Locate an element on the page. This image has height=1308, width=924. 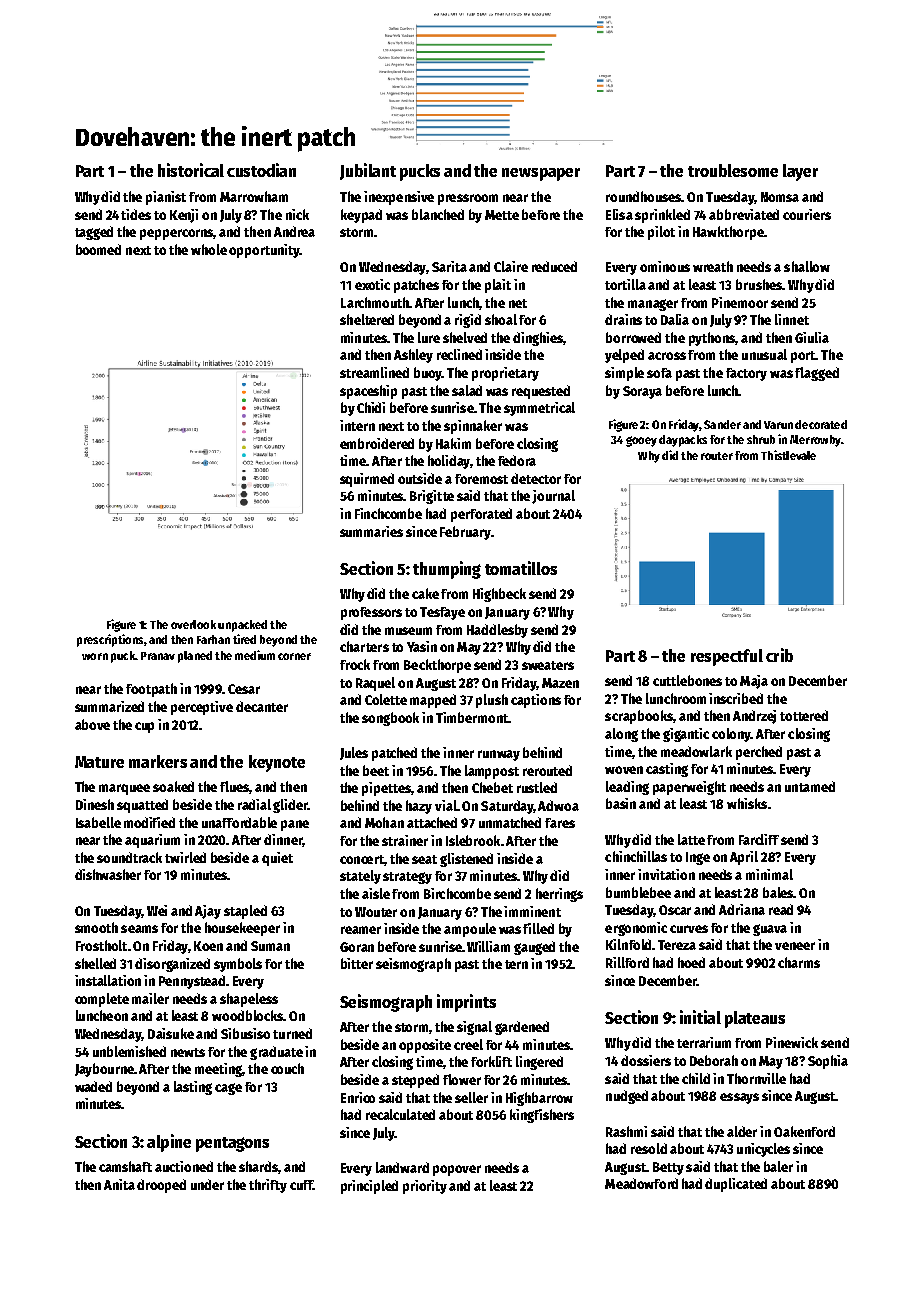
Chidi is located at coordinates (371, 407).
